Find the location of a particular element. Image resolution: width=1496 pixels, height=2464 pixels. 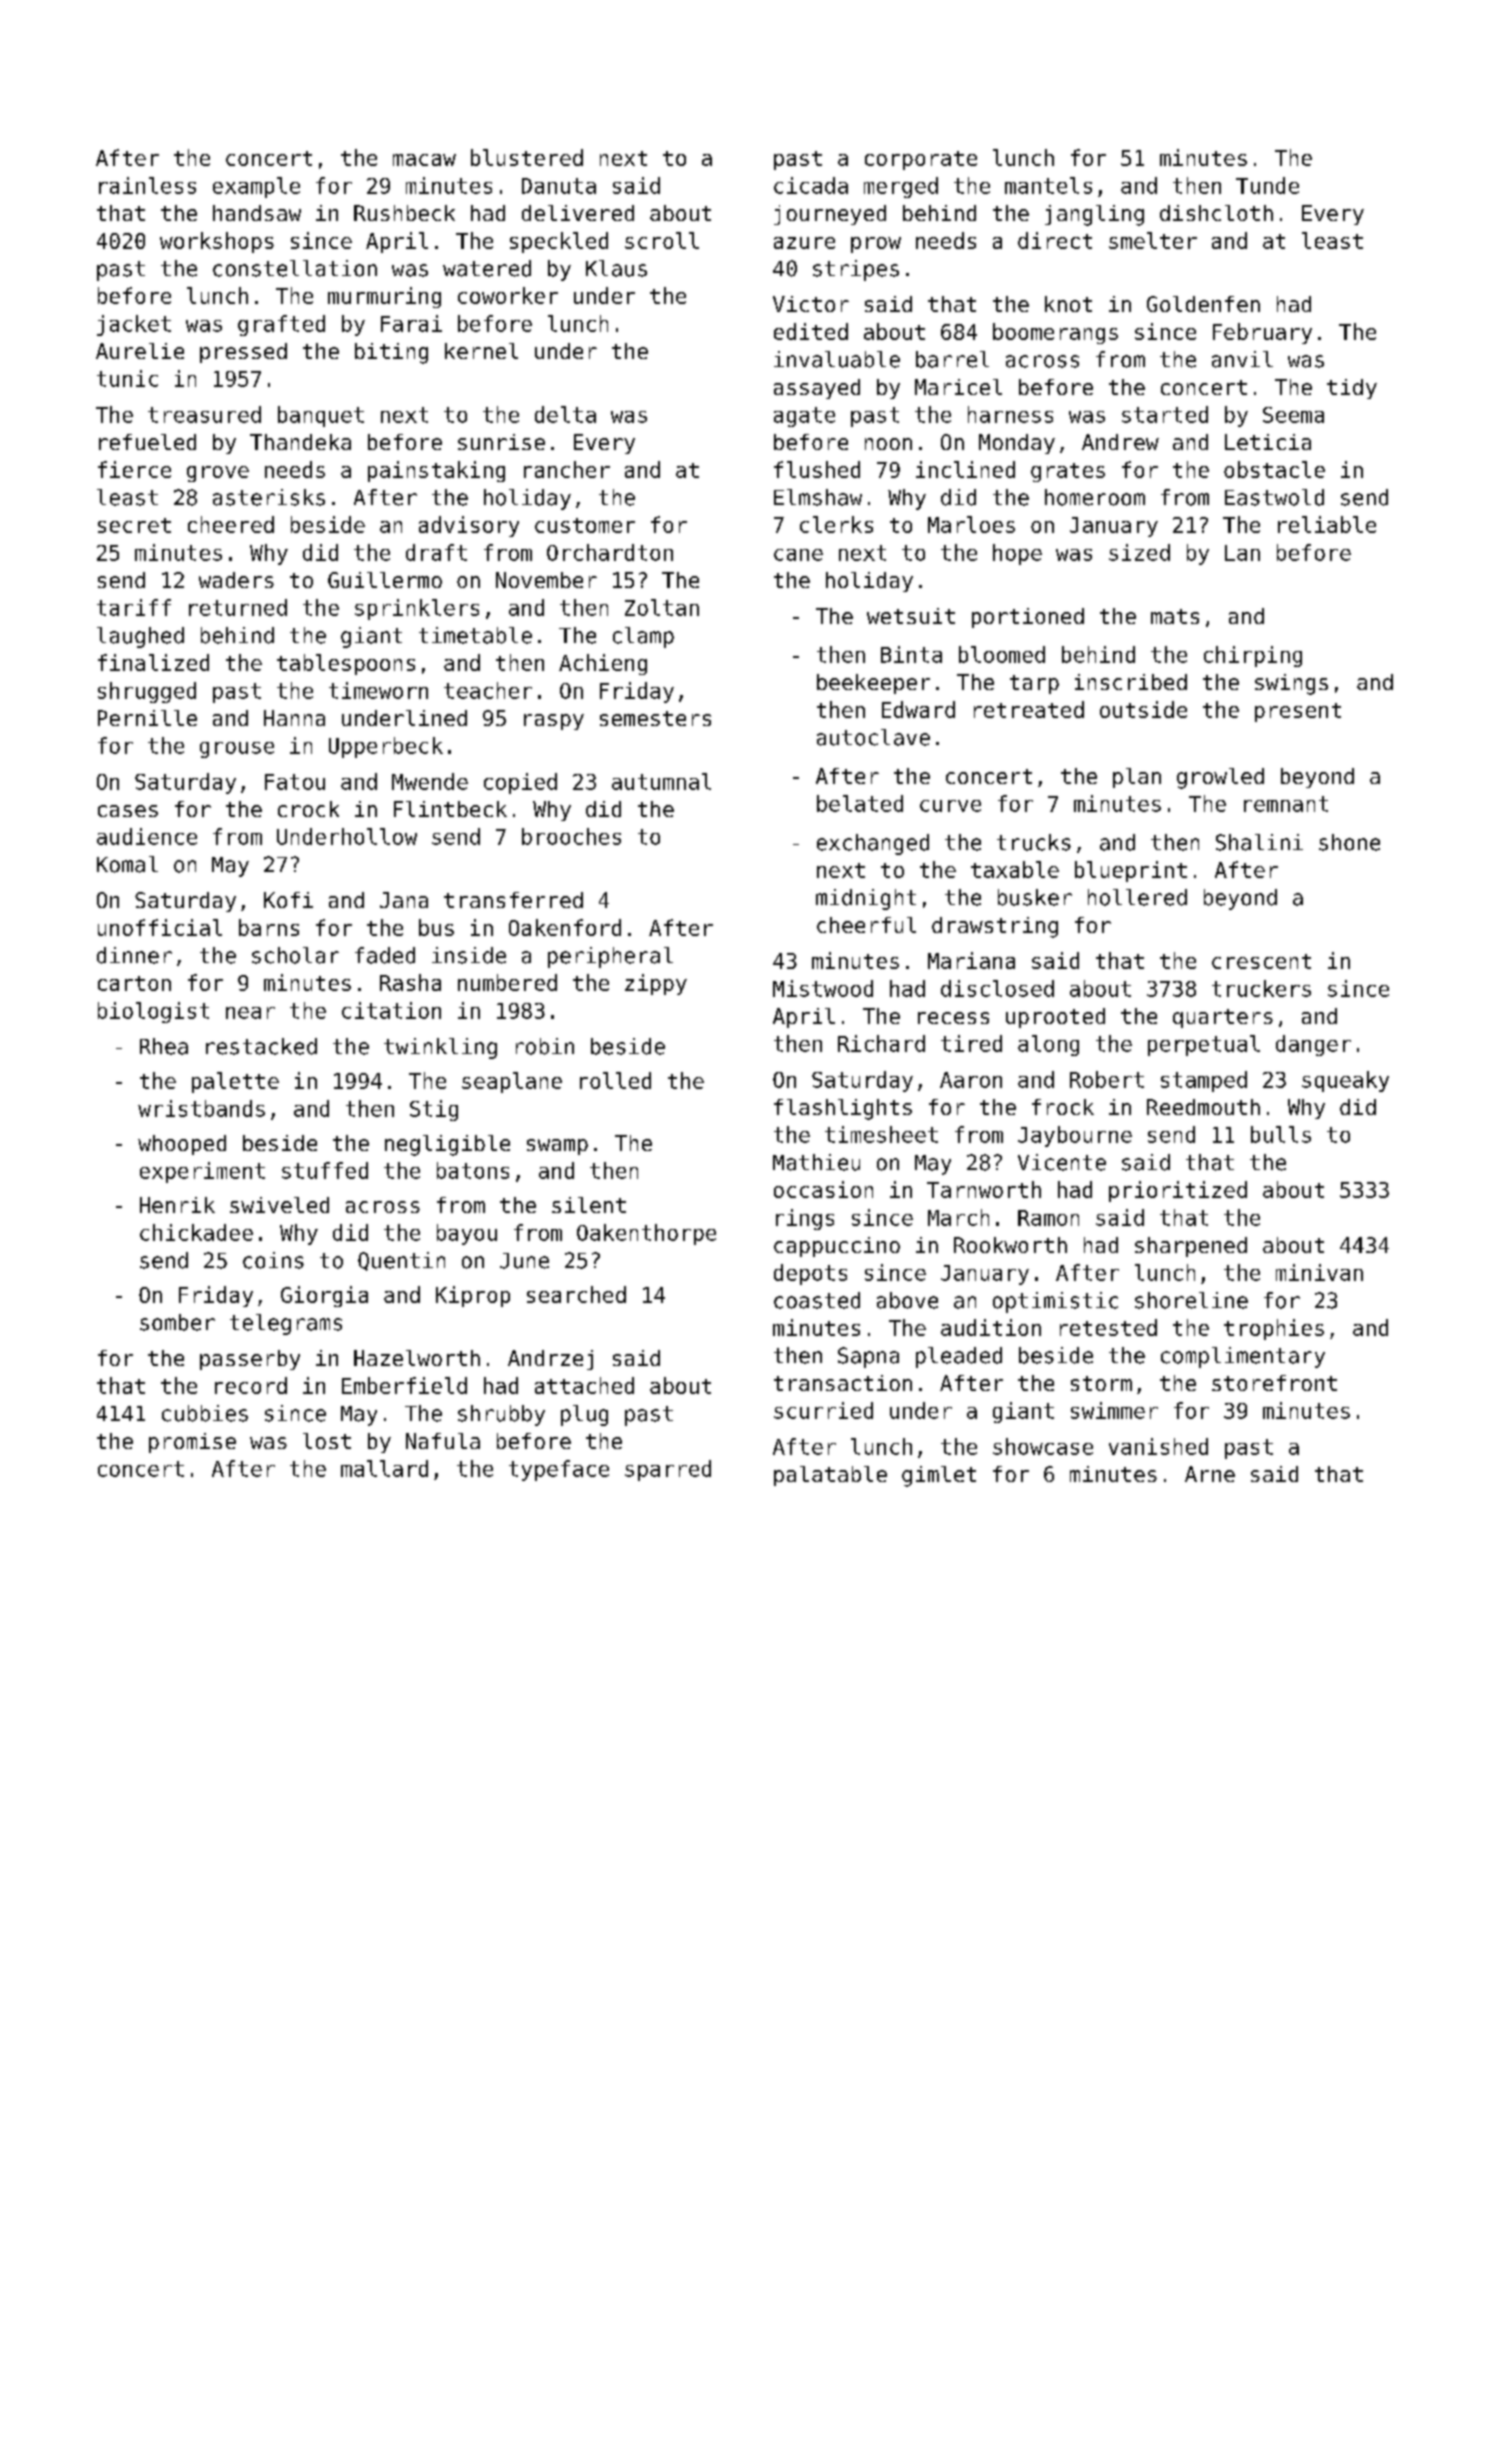

Oakenthorpe is located at coordinates (646, 1234).
